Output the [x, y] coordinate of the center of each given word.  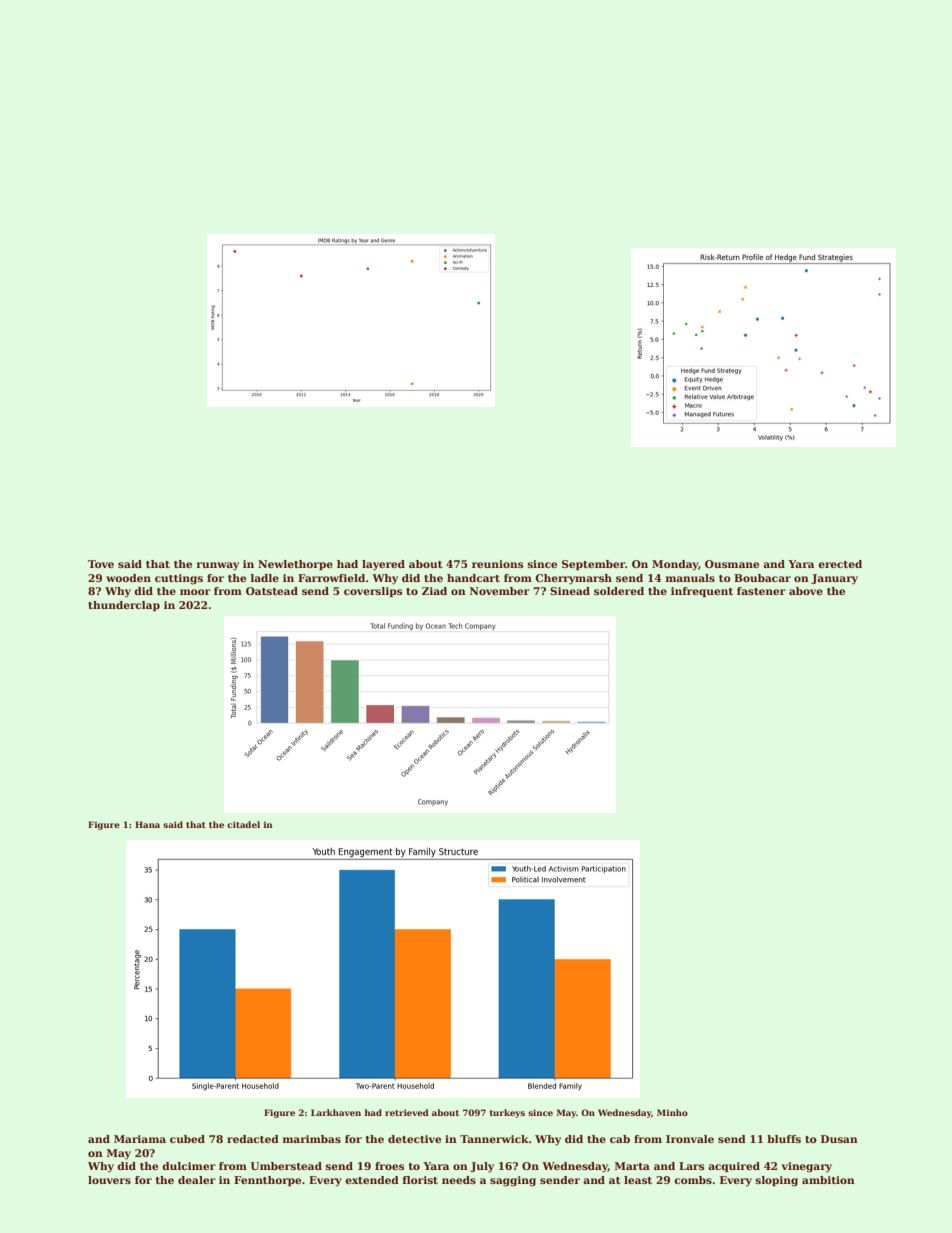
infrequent [702, 592]
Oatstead [272, 591]
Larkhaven [336, 1112]
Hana [147, 824]
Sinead [570, 591]
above [806, 591]
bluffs [784, 1139]
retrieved [407, 1112]
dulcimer [189, 1166]
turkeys [507, 1113]
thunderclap [124, 606]
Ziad [434, 591]
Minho [672, 1112]
